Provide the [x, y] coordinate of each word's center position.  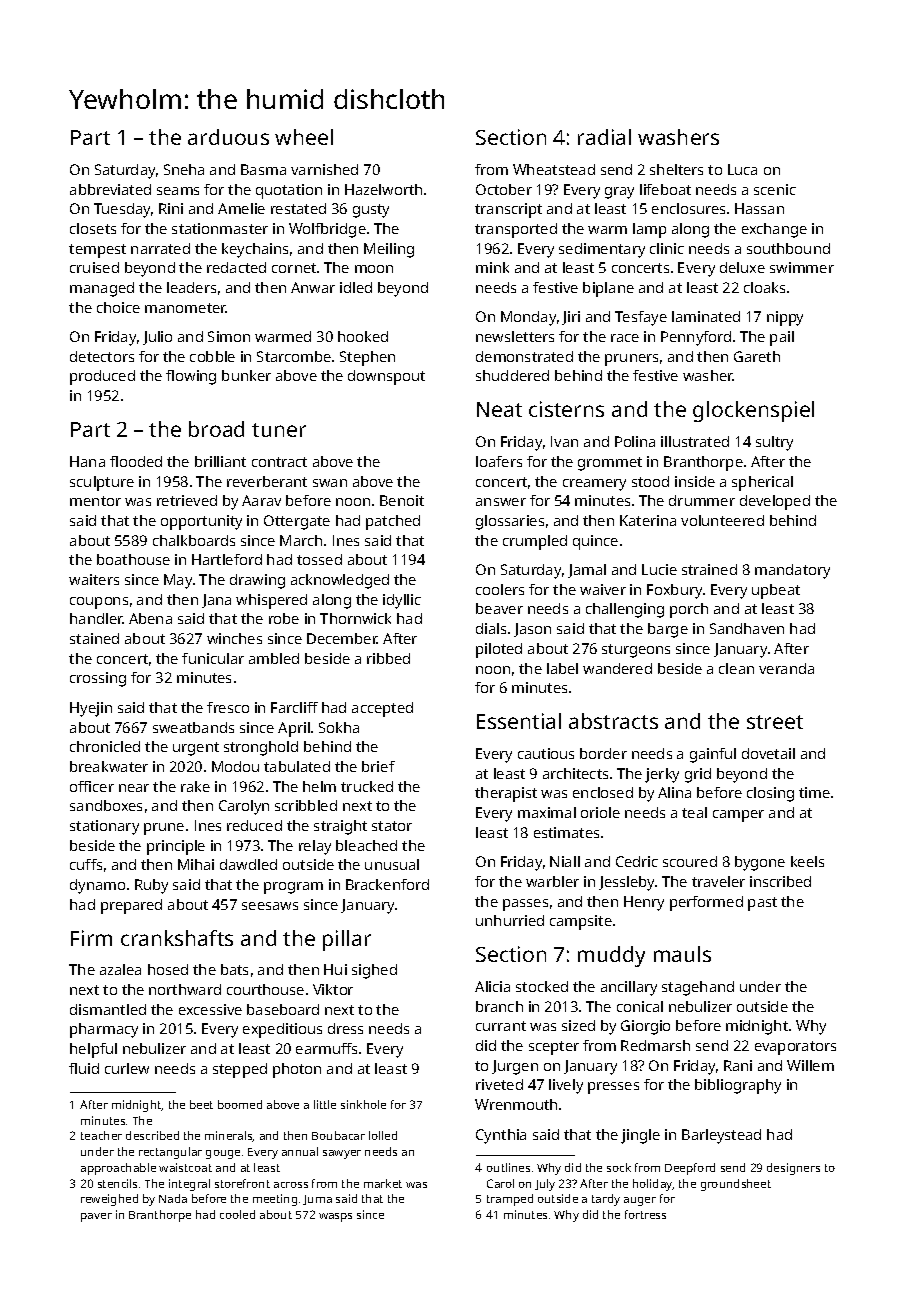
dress [345, 1028]
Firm [91, 938]
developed [775, 502]
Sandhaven [747, 628]
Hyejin [91, 709]
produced [102, 377]
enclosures [688, 208]
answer [501, 502]
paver [96, 1217]
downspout [386, 377]
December [342, 638]
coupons [99, 603]
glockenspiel [753, 411]
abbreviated [110, 189]
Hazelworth [383, 189]
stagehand [698, 988]
